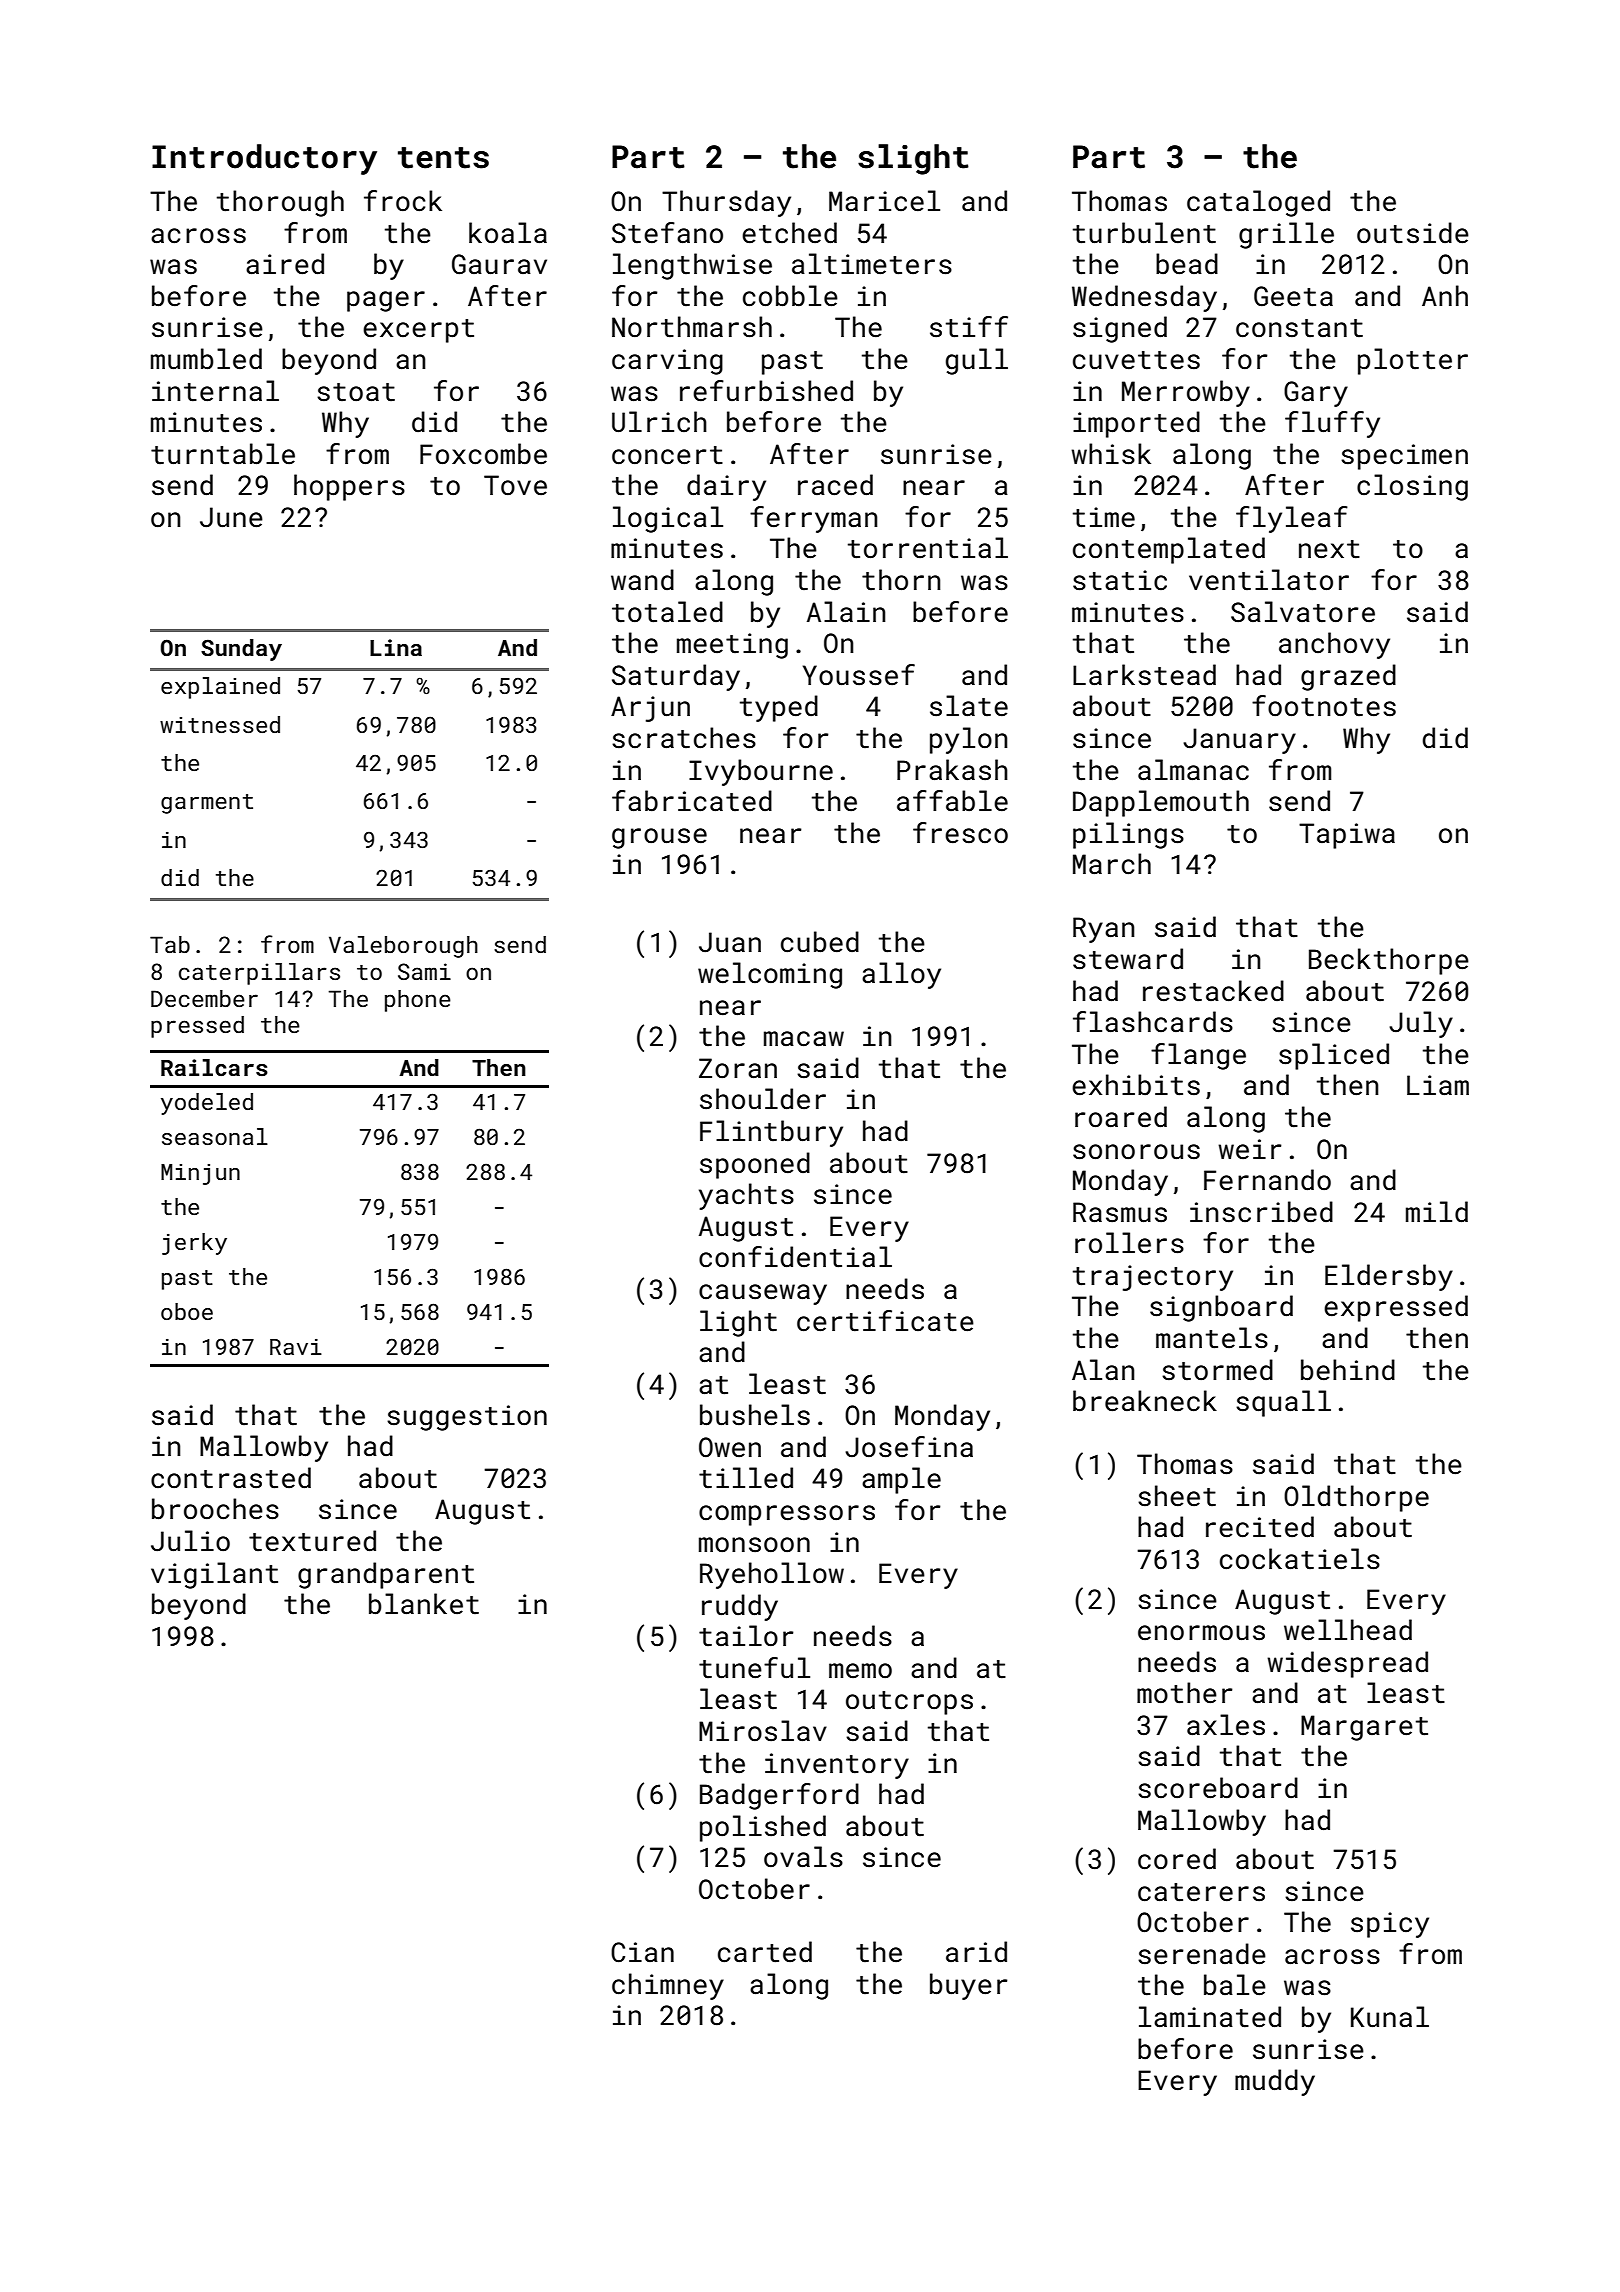 The height and width of the screenshot is (2292, 1620). Describe the element at coordinates (214, 1575) in the screenshot. I see `vigilant` at that location.
